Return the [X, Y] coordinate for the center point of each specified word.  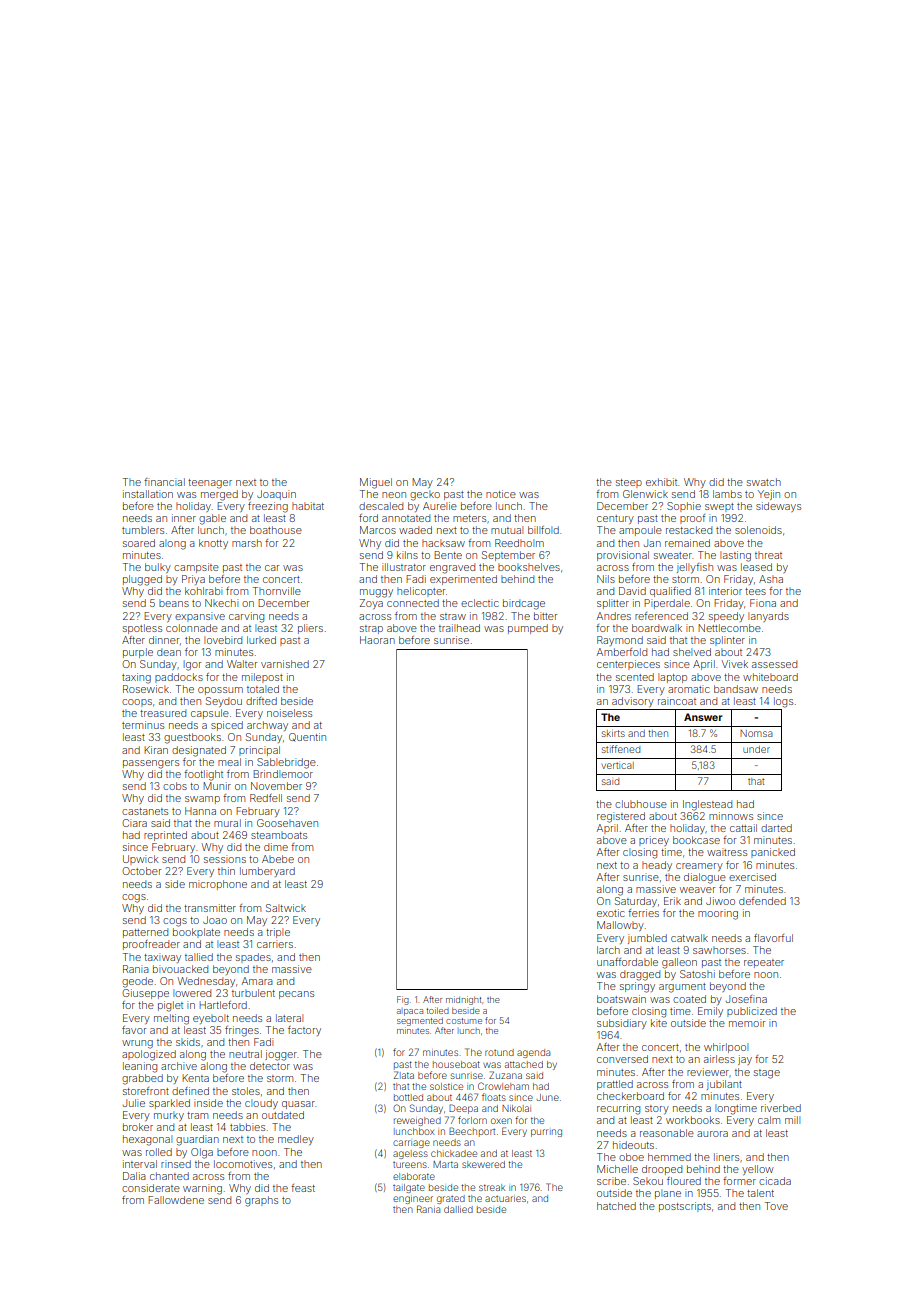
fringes [242, 1031]
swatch [764, 482]
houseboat [456, 1064]
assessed [774, 664]
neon [394, 495]
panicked [773, 853]
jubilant [724, 1085]
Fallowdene [176, 1200]
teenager [210, 484]
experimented [463, 580]
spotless [142, 629]
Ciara [134, 823]
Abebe [278, 859]
